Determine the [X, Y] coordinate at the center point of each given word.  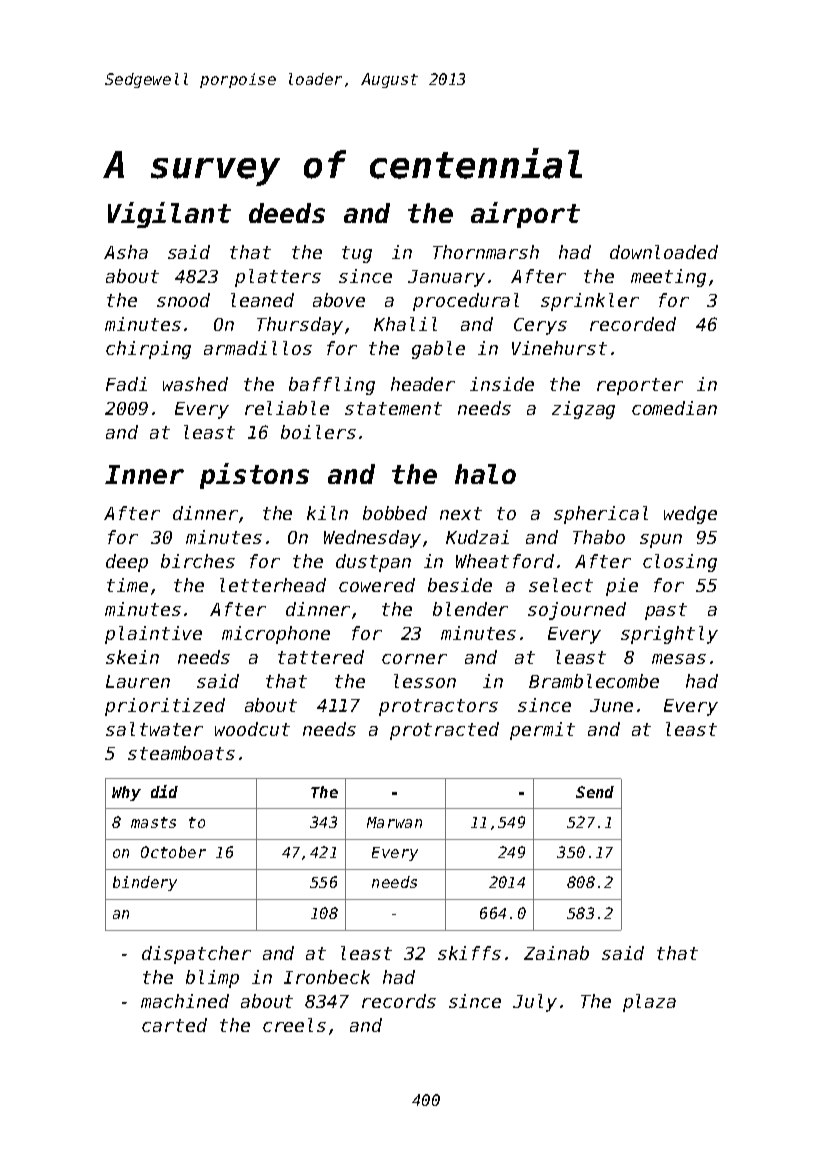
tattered [321, 657]
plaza [649, 1003]
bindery [145, 883]
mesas [679, 659]
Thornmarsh [486, 252]
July [535, 1003]
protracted [444, 731]
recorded [633, 324]
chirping [148, 350]
